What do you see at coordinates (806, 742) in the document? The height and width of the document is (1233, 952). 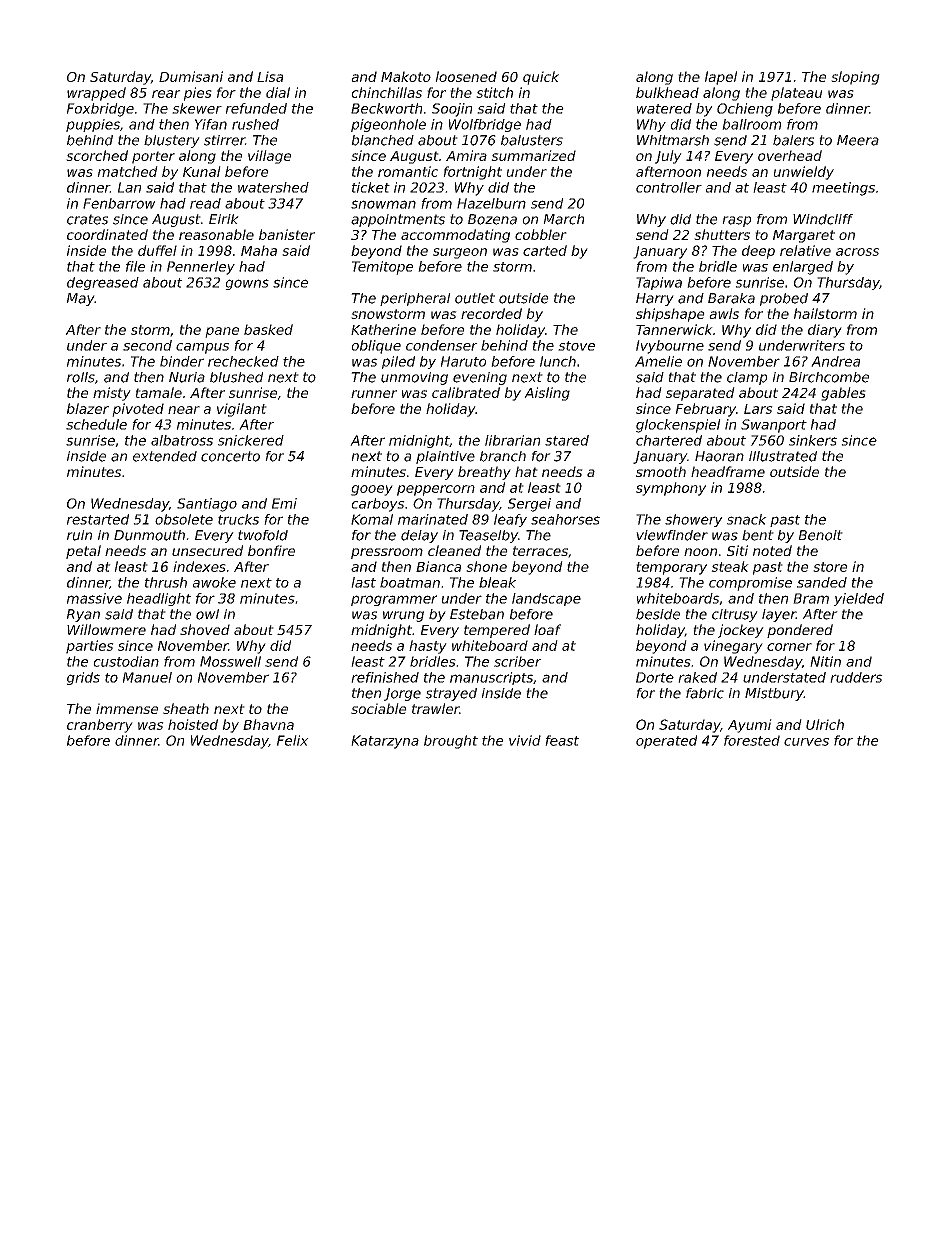 I see `curves` at bounding box center [806, 742].
